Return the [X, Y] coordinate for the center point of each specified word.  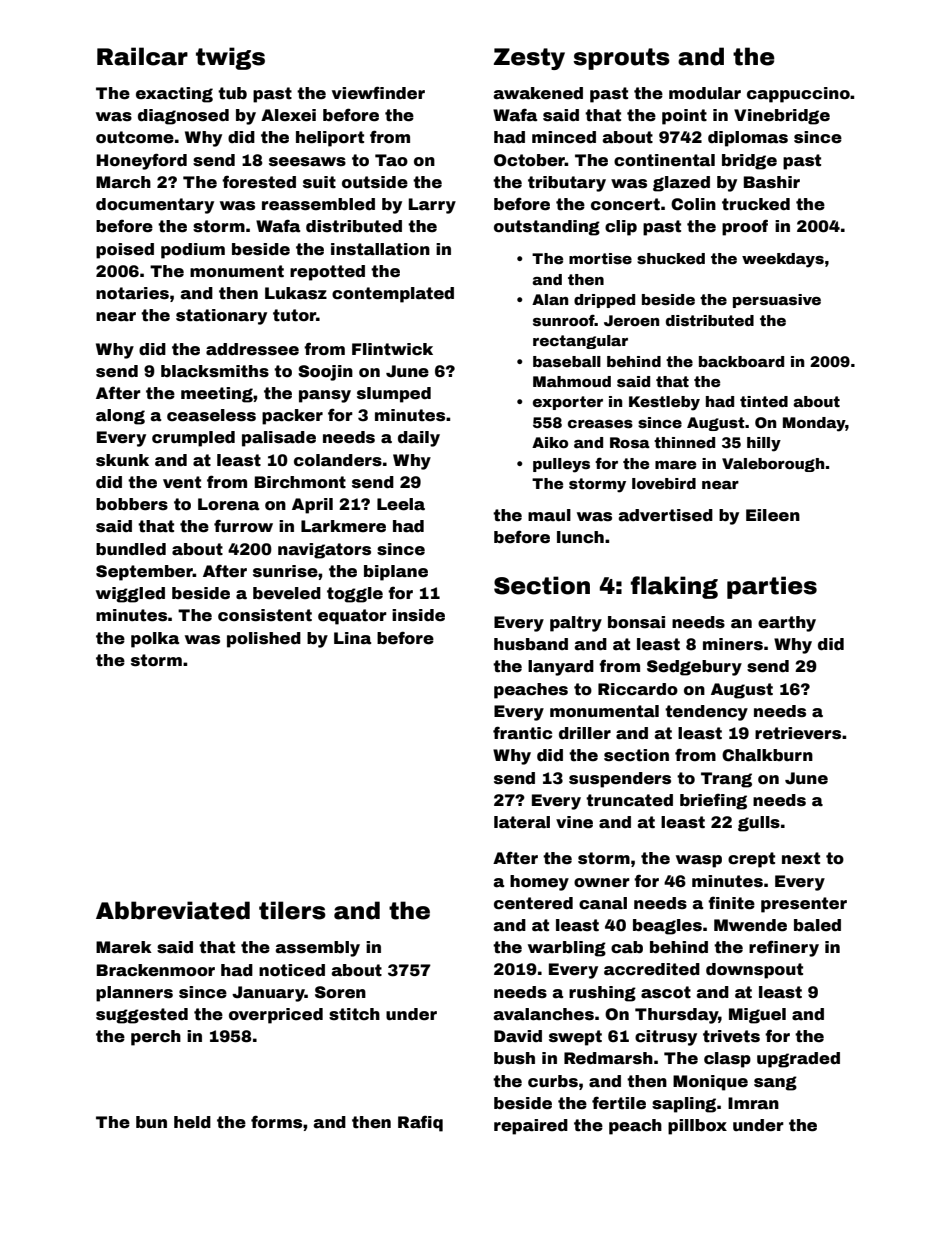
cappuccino [798, 95]
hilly [764, 444]
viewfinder [378, 93]
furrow [243, 526]
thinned [684, 442]
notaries [132, 293]
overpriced [276, 1016]
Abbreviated [173, 910]
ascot [666, 992]
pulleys [561, 465]
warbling [567, 949]
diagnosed [183, 117]
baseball [567, 361]
